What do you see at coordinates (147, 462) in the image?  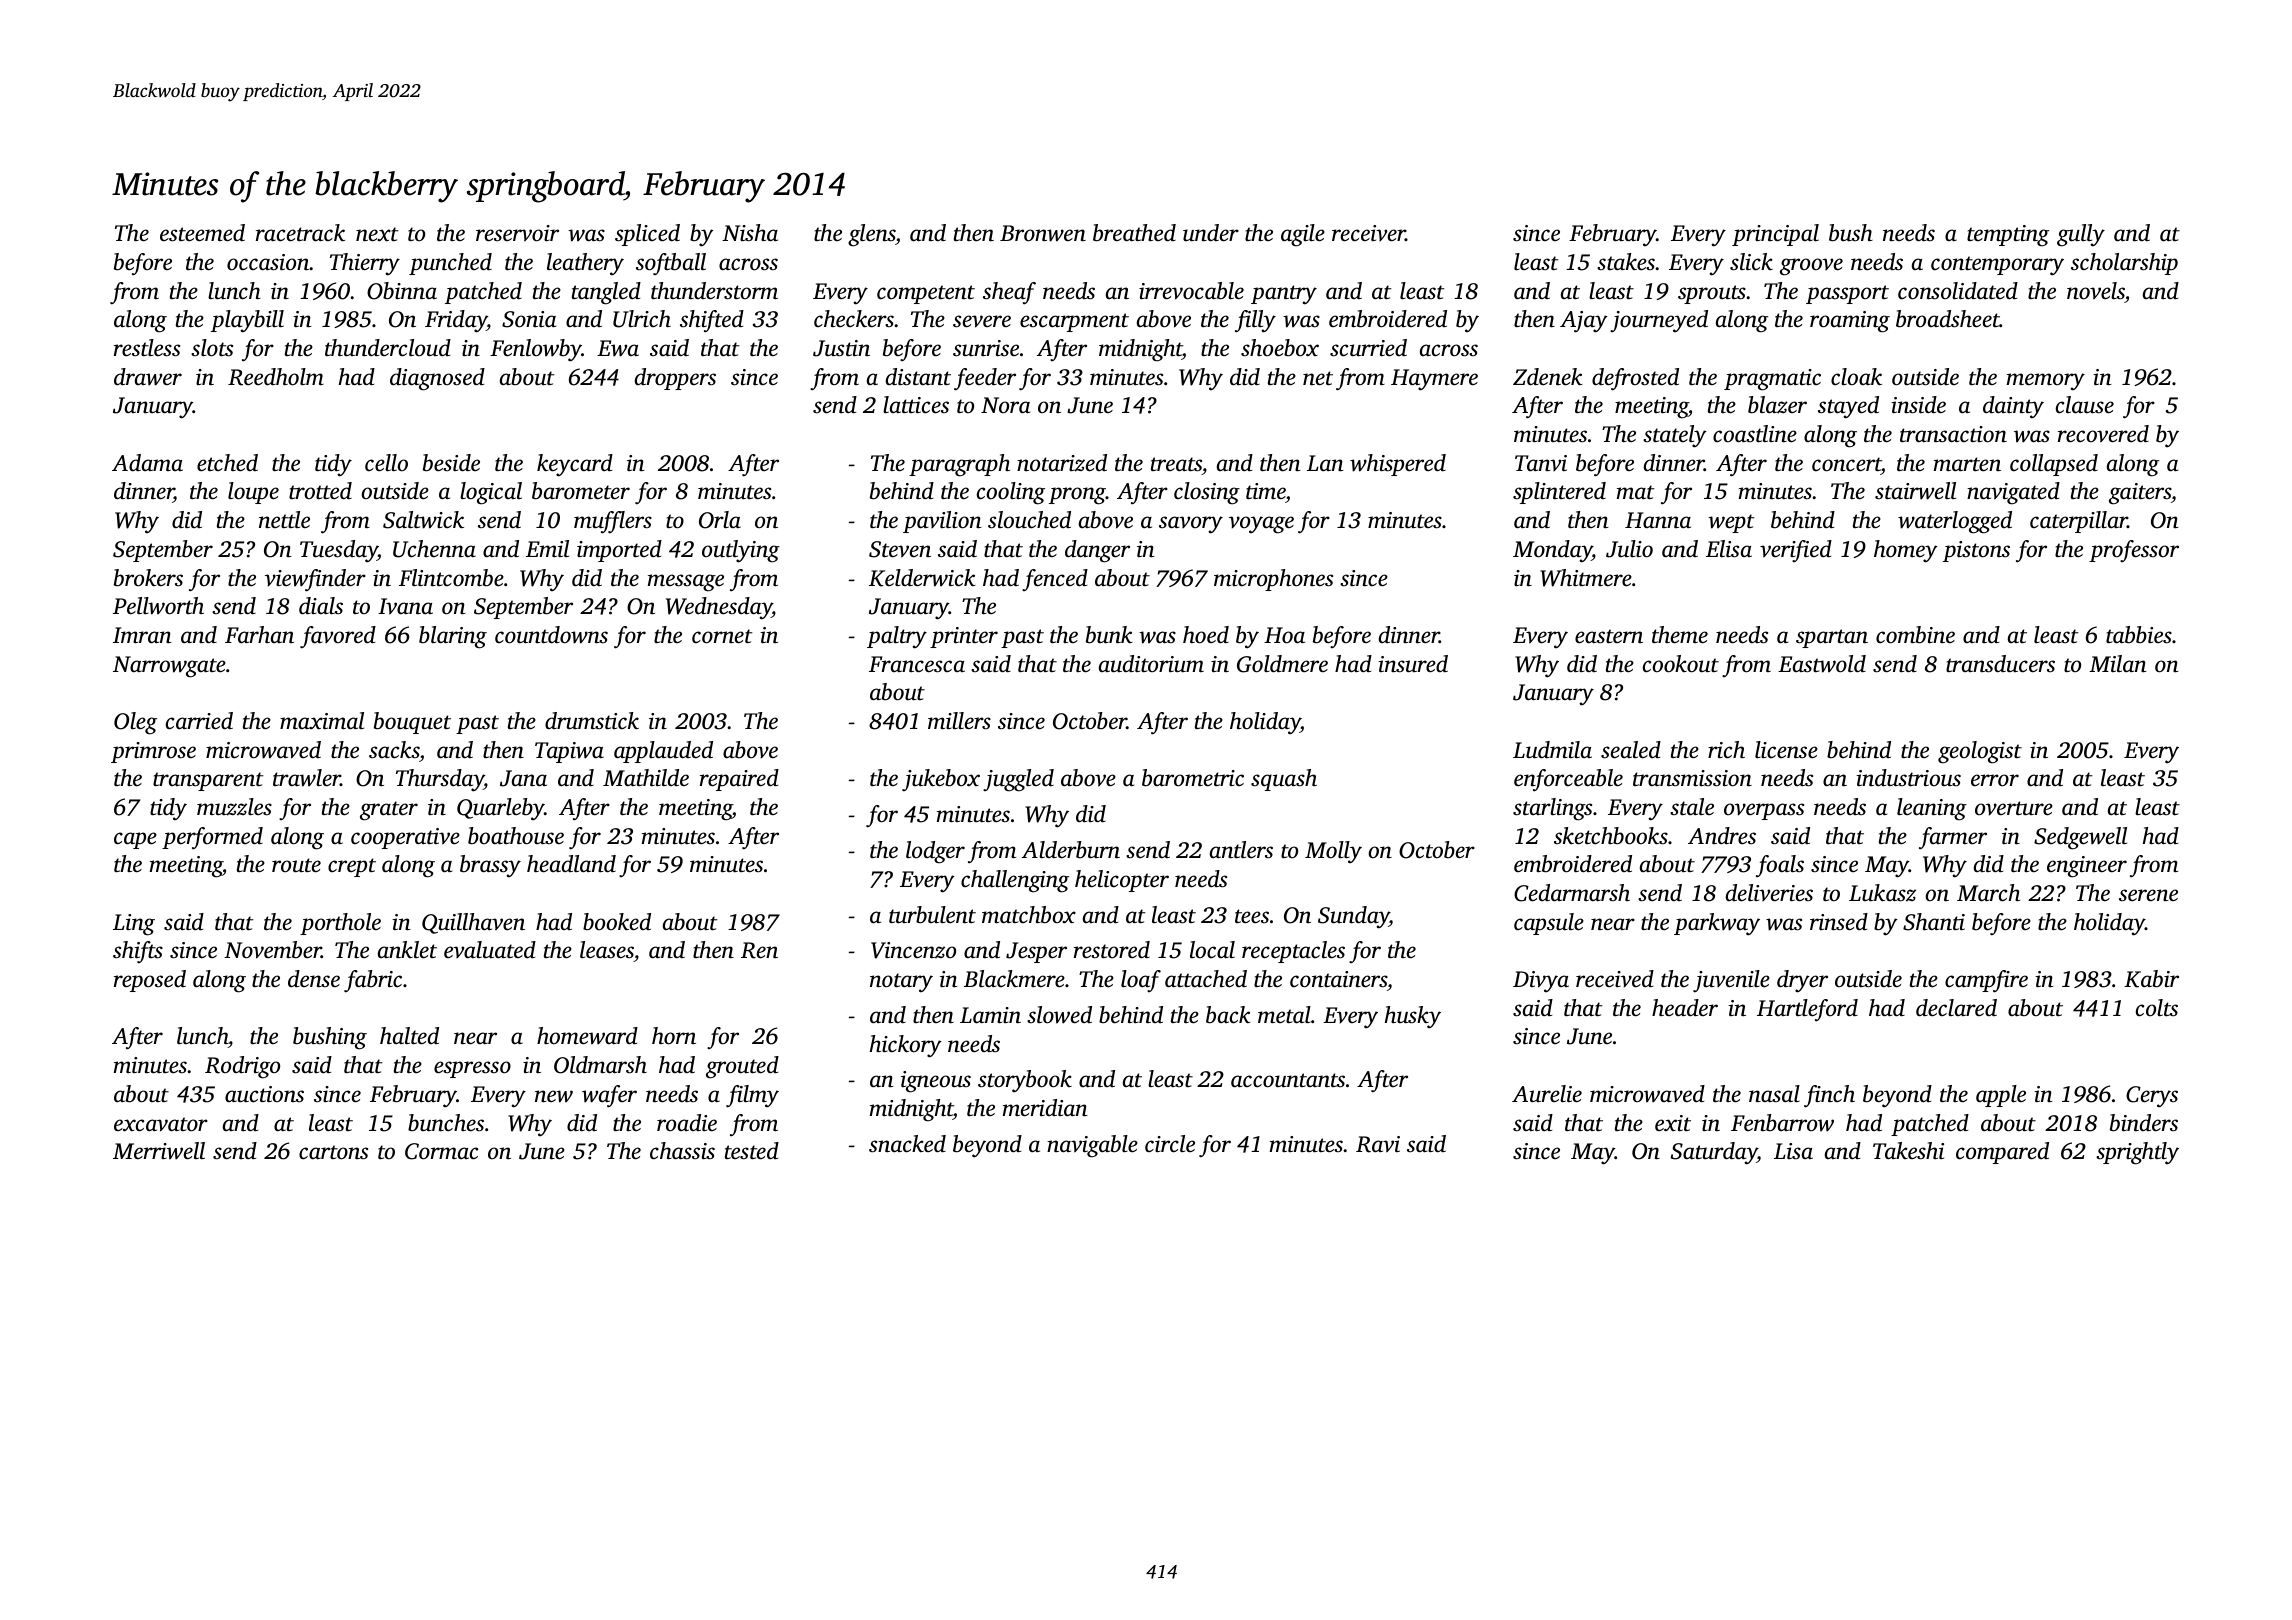 I see `Adama` at bounding box center [147, 462].
